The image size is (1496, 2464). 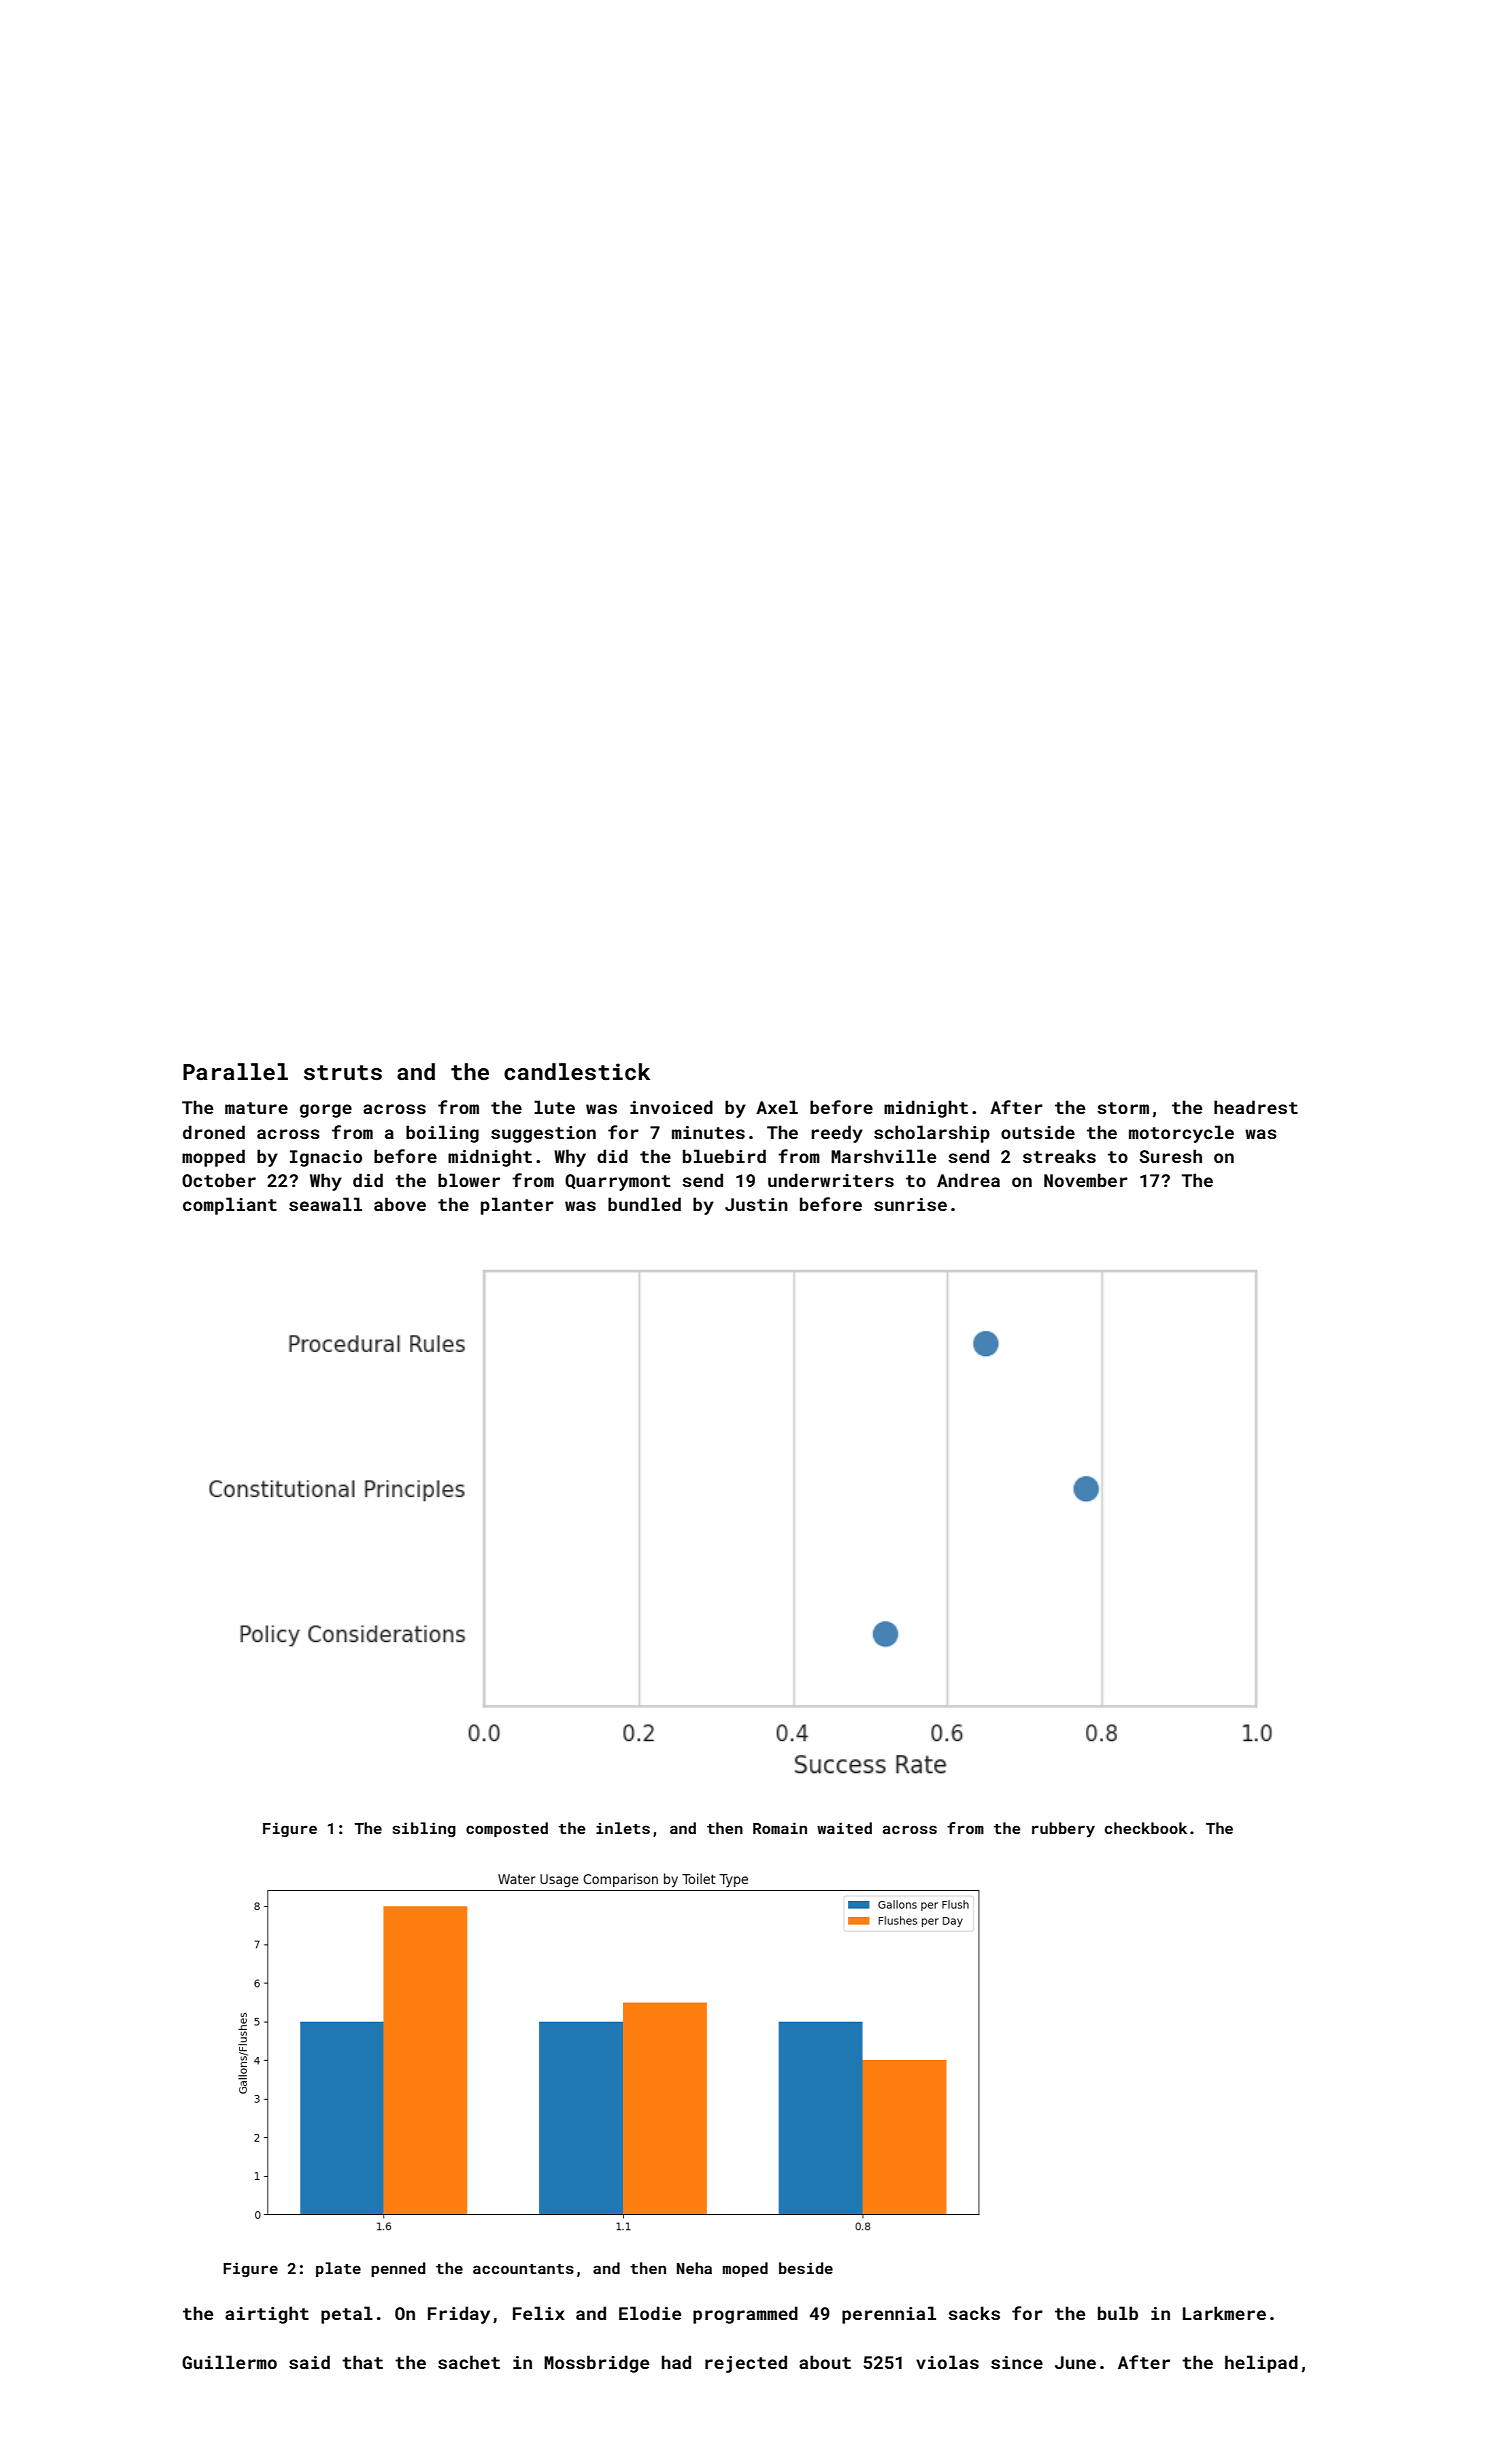 I want to click on rubbery, so click(x=1063, y=1830).
